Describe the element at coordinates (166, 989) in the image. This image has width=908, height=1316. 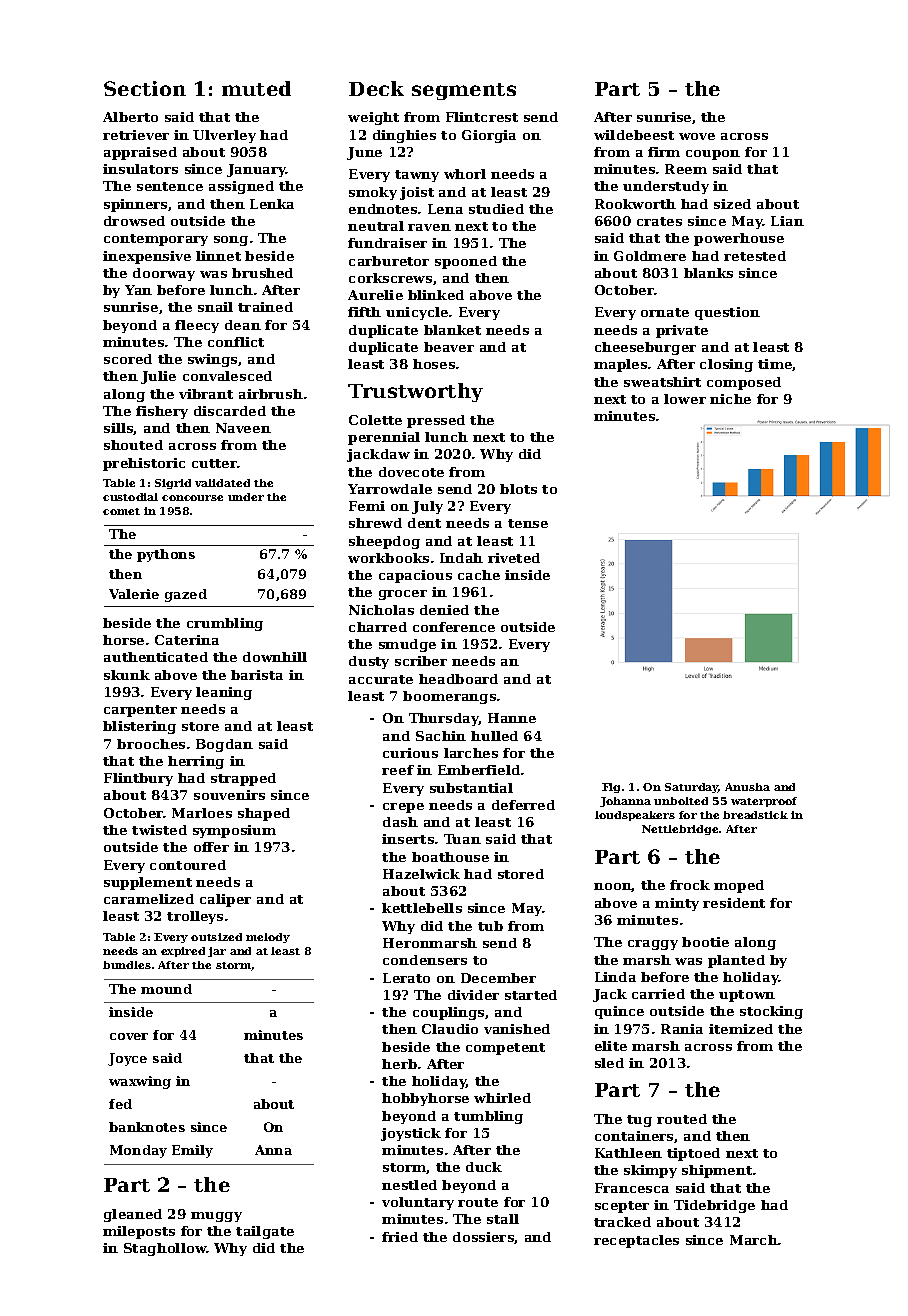
I see `mound` at that location.
